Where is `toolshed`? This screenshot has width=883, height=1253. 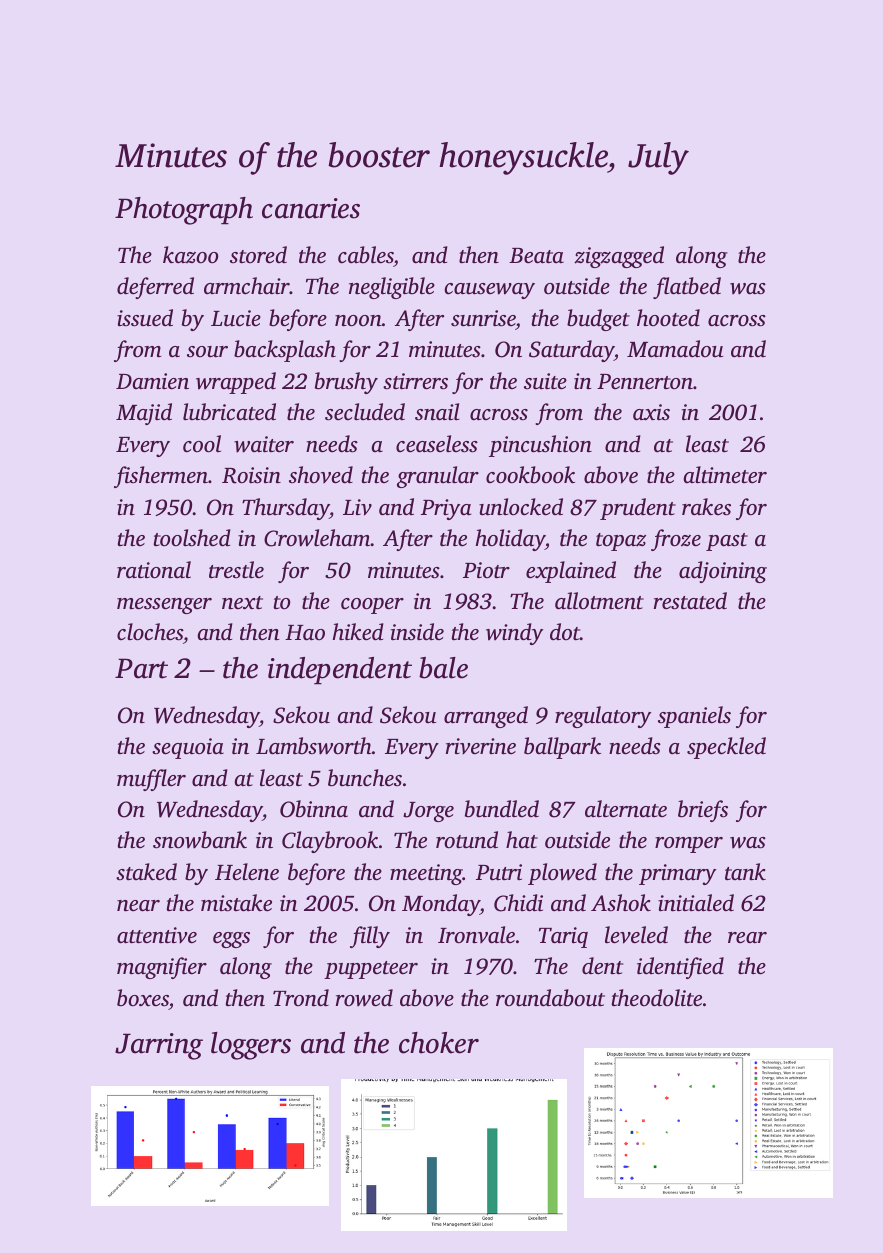
toolshed is located at coordinates (192, 538).
